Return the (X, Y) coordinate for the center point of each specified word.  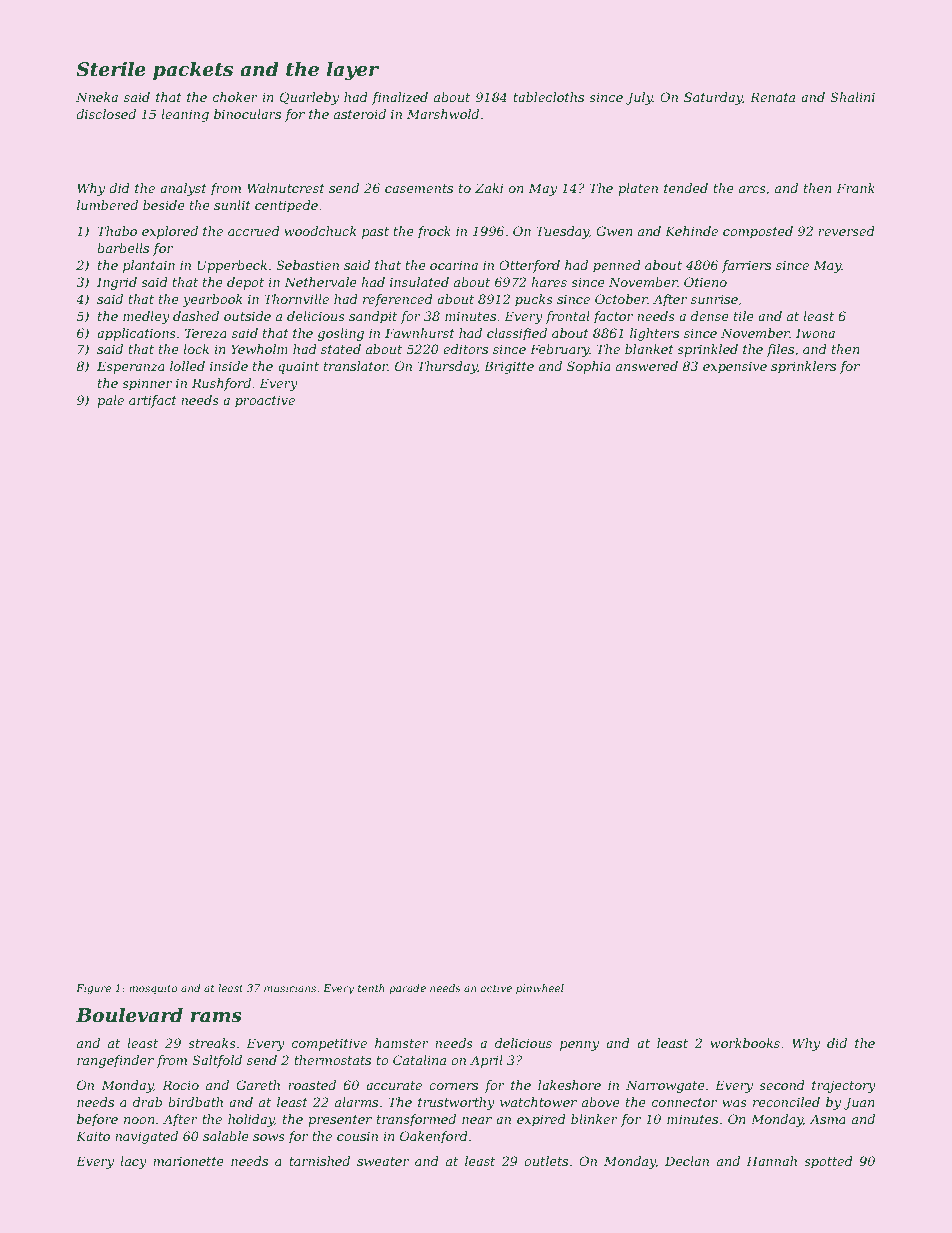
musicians (290, 988)
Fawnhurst (420, 333)
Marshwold (443, 114)
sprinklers (803, 367)
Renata (772, 97)
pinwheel (540, 989)
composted (758, 232)
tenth (371, 988)
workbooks (745, 1043)
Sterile (111, 69)
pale (110, 401)
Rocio (180, 1085)
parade (407, 989)
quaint (298, 367)
